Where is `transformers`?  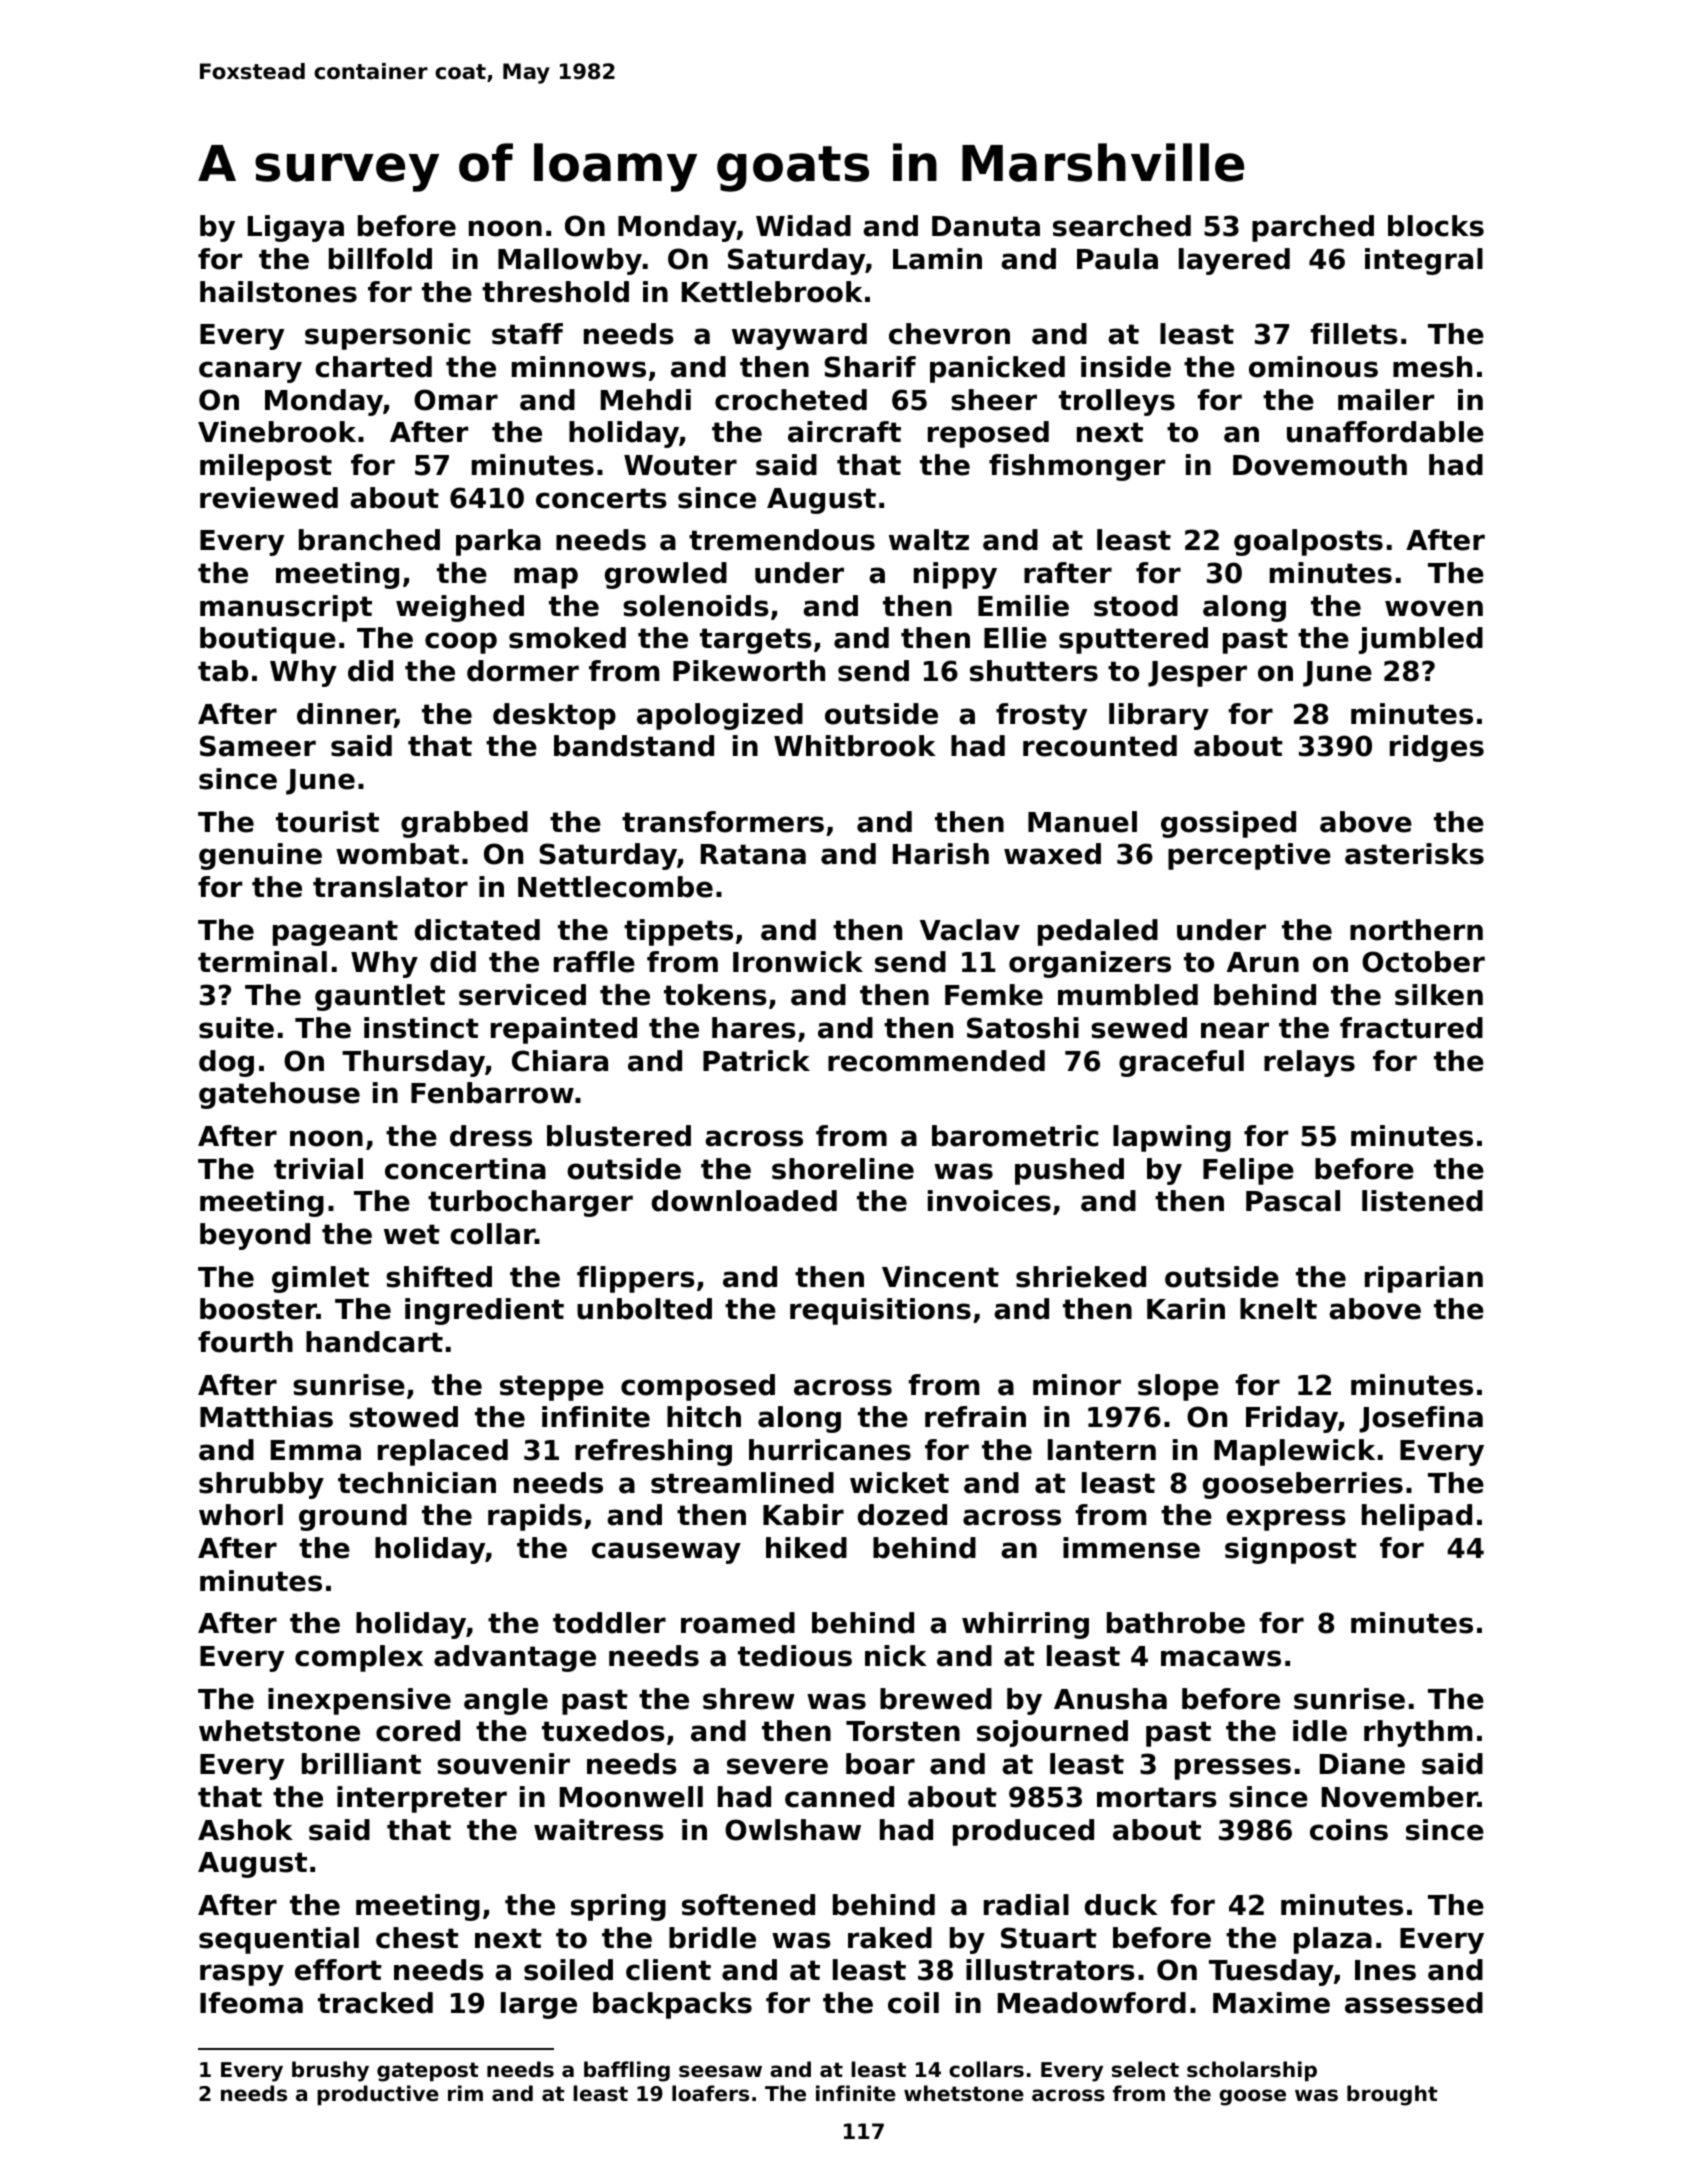 transformers is located at coordinates (723, 822).
